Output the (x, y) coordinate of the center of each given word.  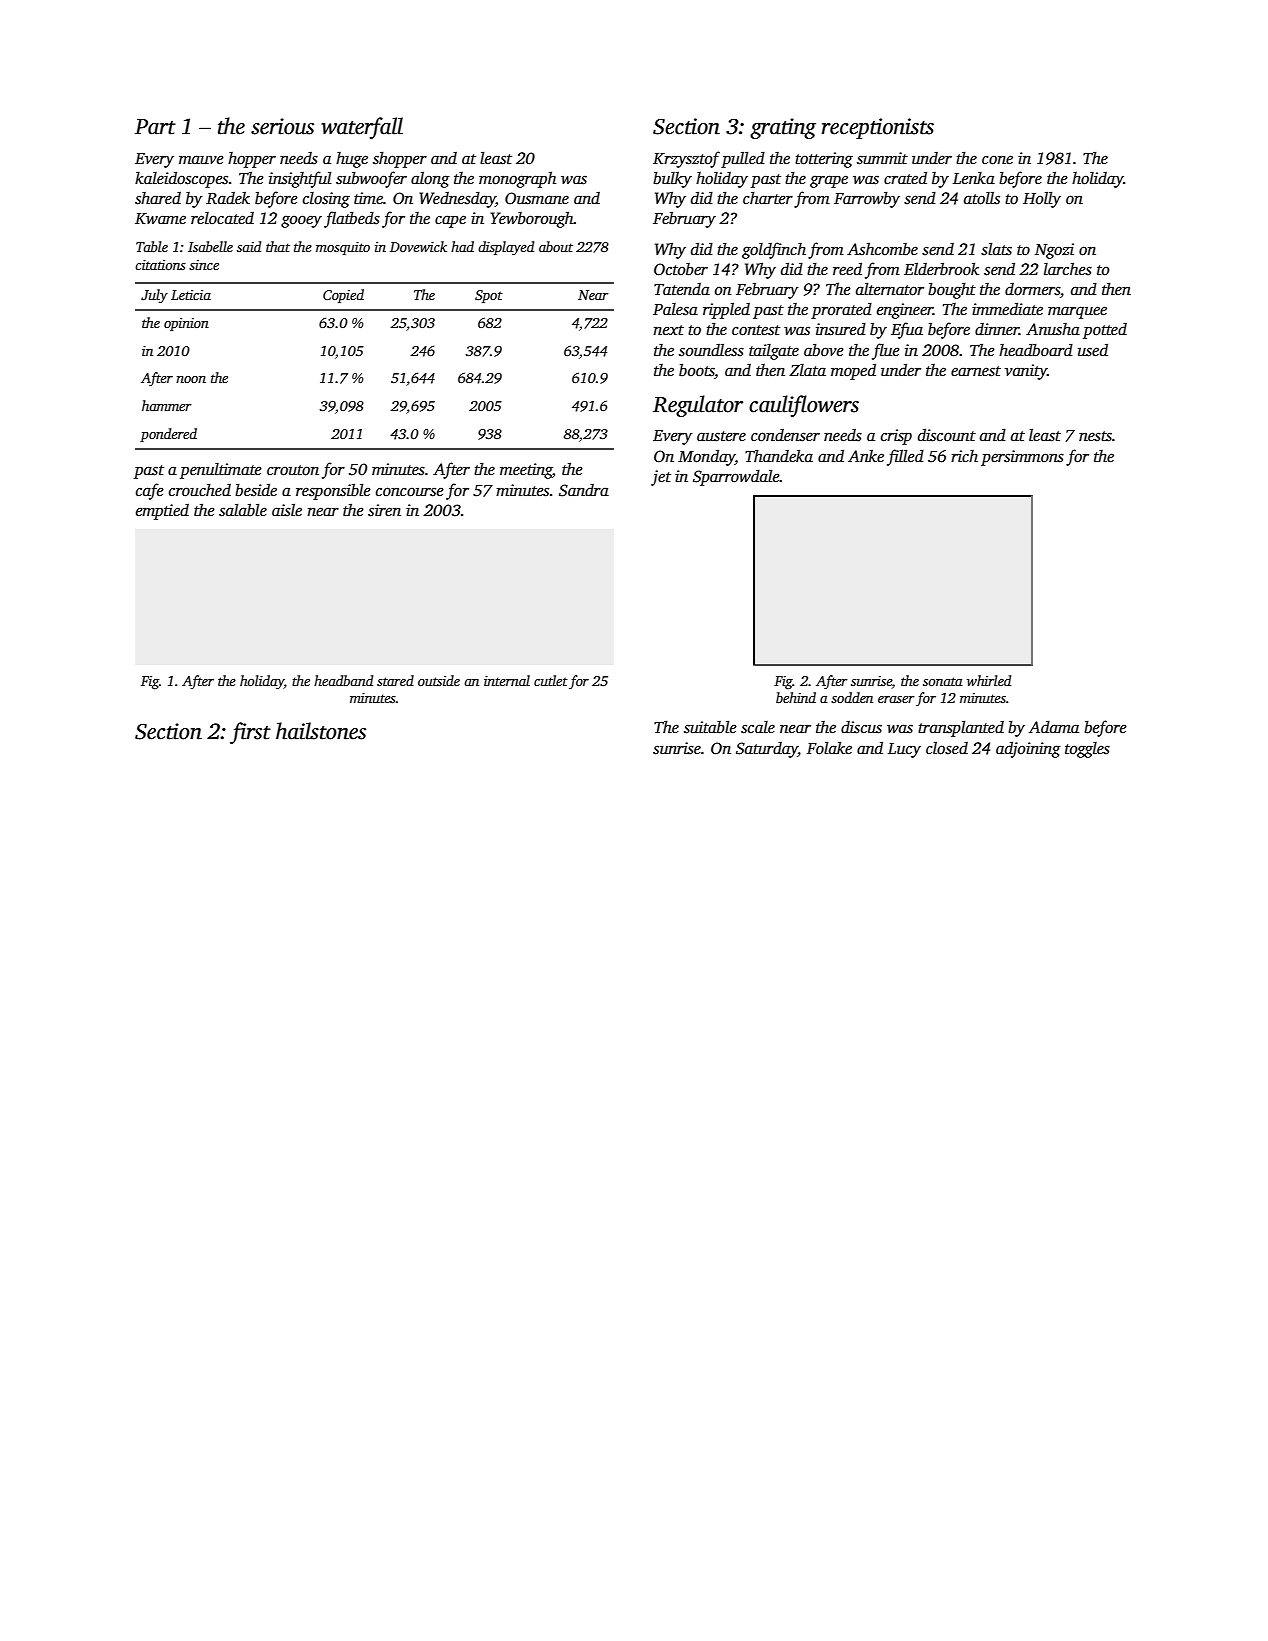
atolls (982, 198)
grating (783, 128)
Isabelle (210, 246)
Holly (1042, 199)
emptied (162, 512)
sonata (943, 681)
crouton (293, 470)
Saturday (767, 750)
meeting (526, 471)
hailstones (321, 731)
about (556, 246)
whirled (989, 680)
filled (905, 457)
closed (947, 748)
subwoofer (371, 179)
